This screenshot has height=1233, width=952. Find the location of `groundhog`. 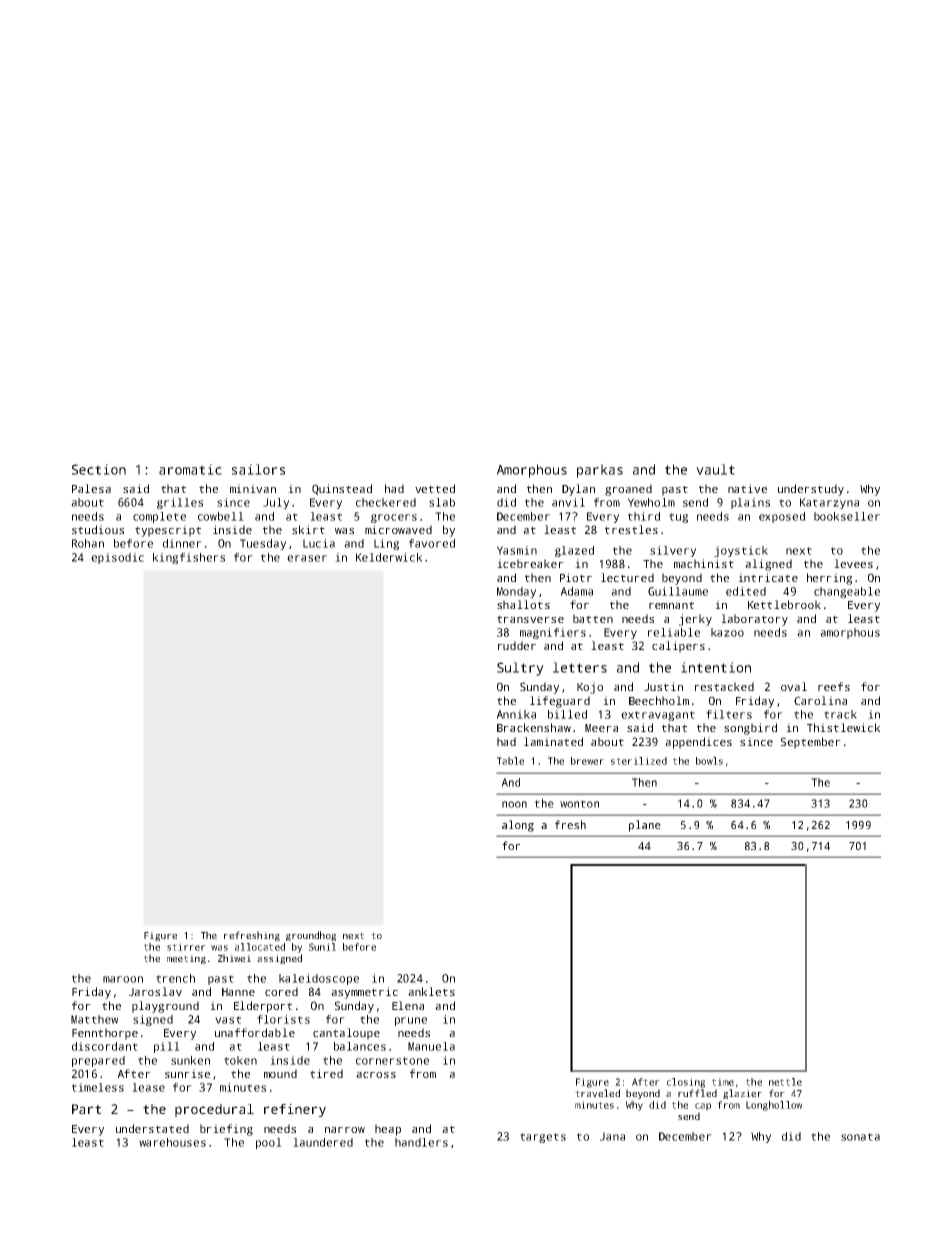

groundhog is located at coordinates (311, 936).
